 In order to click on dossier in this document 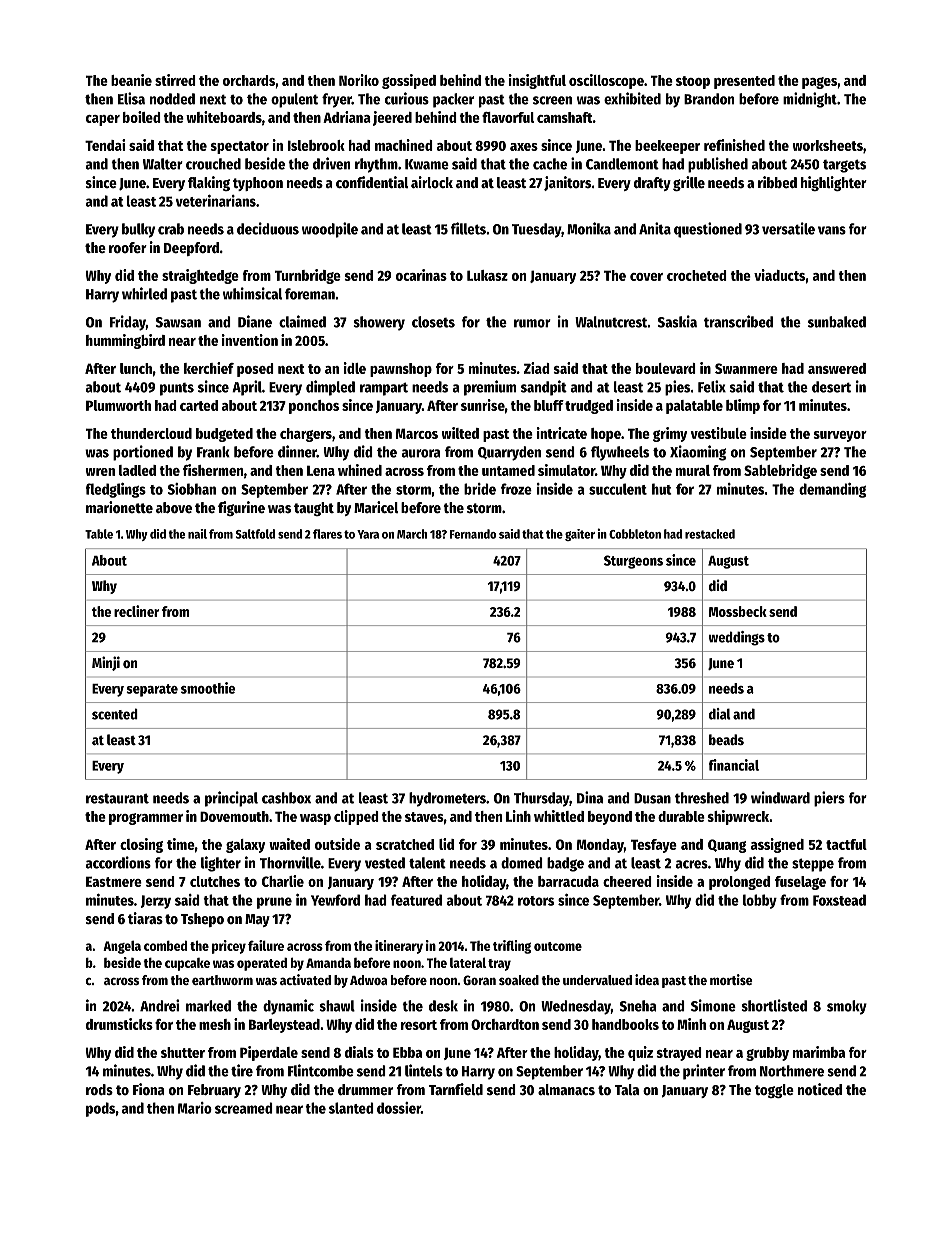, I will do `click(399, 1108)`.
